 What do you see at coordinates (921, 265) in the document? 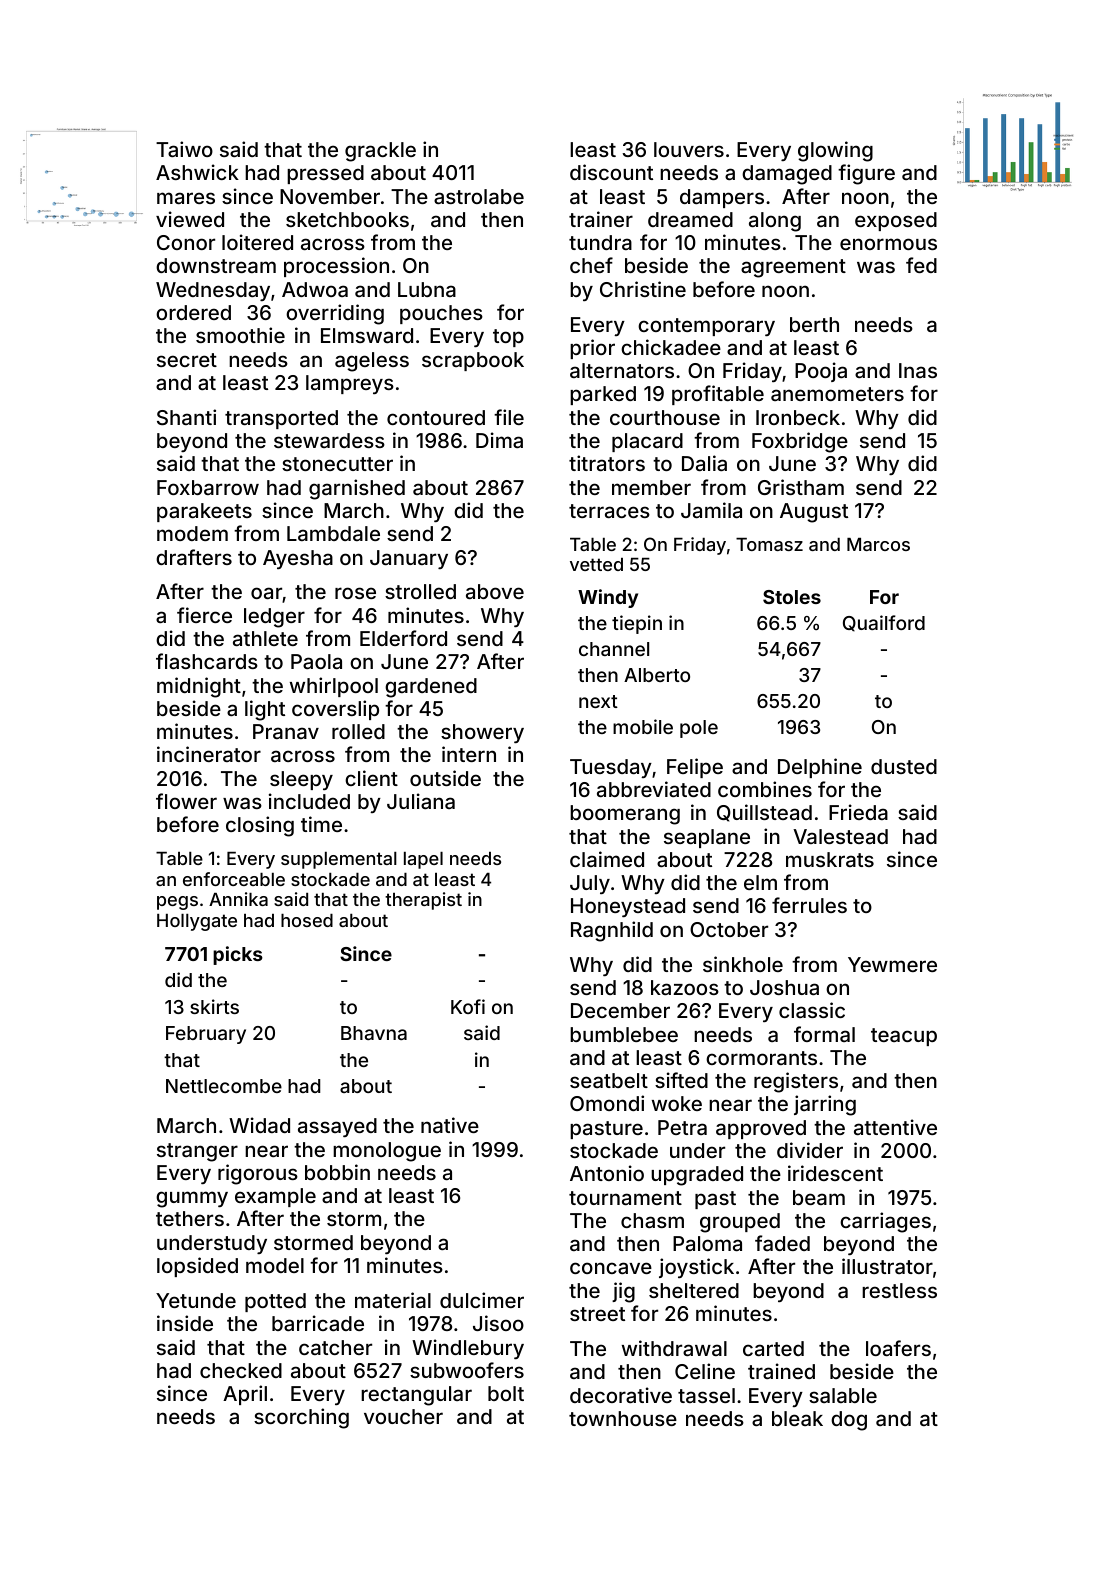
I see `fed` at bounding box center [921, 265].
